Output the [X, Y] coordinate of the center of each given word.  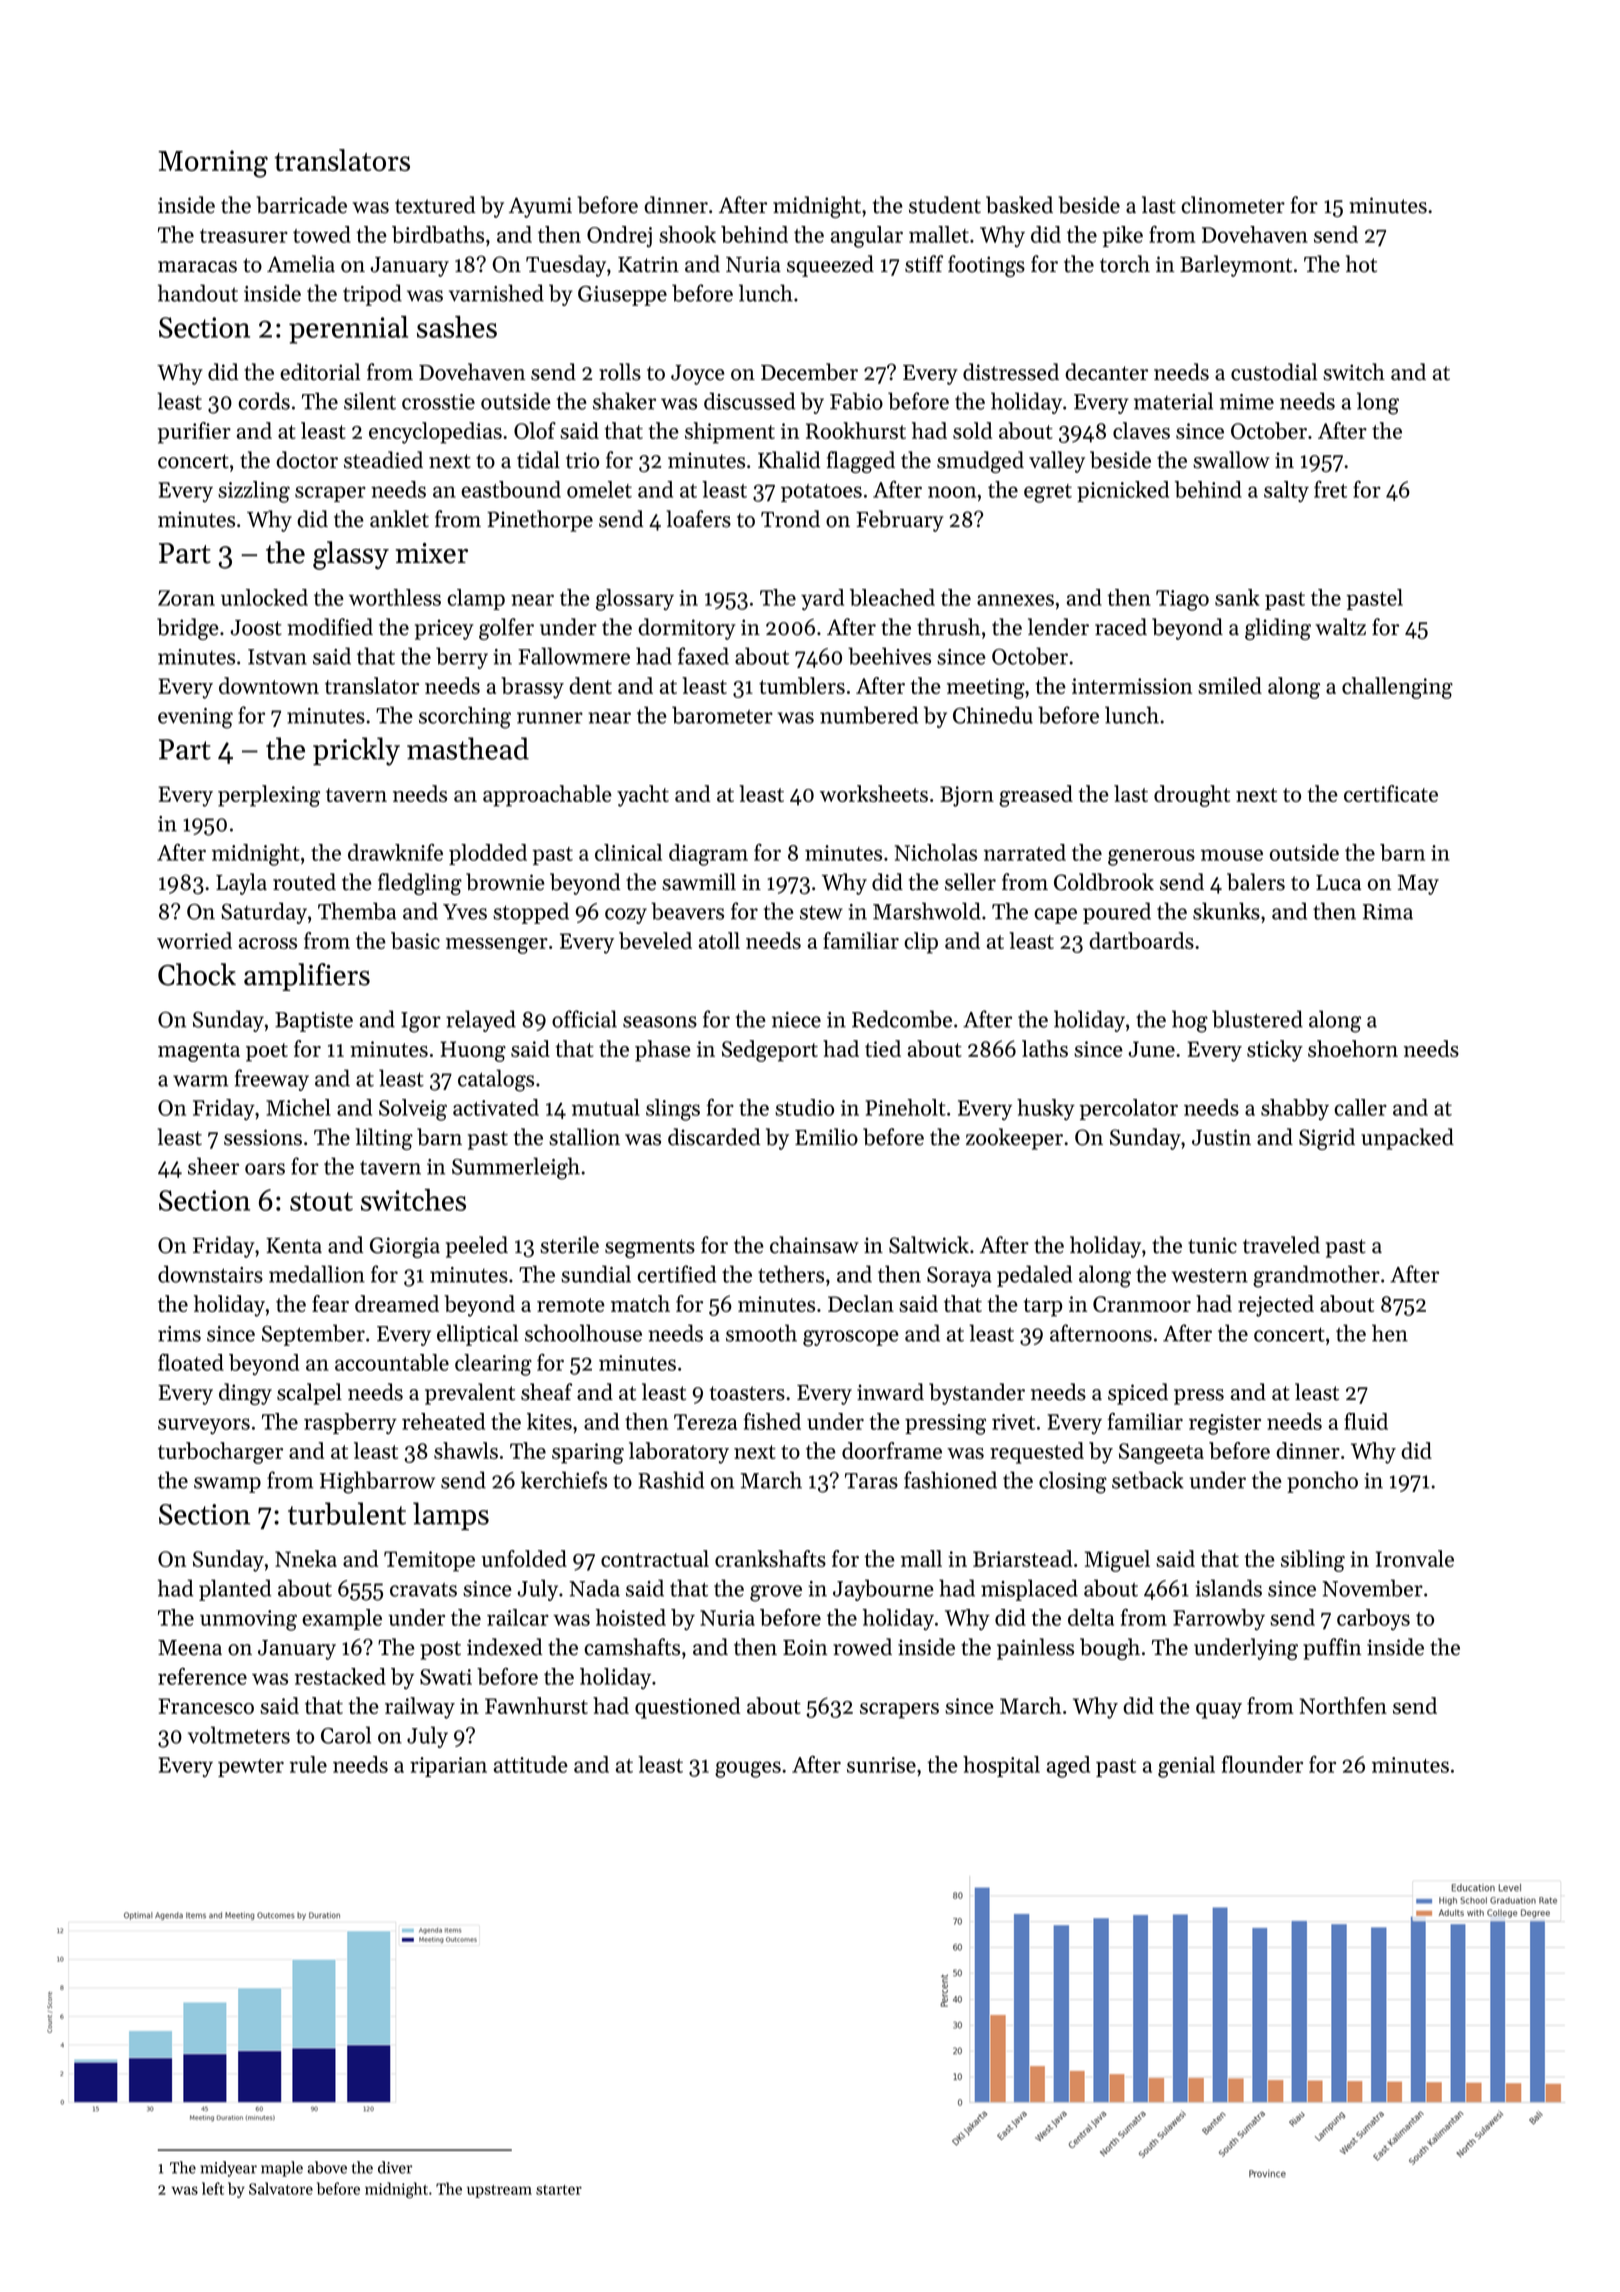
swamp [227, 1485]
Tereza [705, 1422]
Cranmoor [1142, 1304]
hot [1361, 264]
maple [282, 2169]
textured [435, 205]
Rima [1388, 912]
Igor [421, 1022]
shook [687, 234]
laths [1045, 1048]
